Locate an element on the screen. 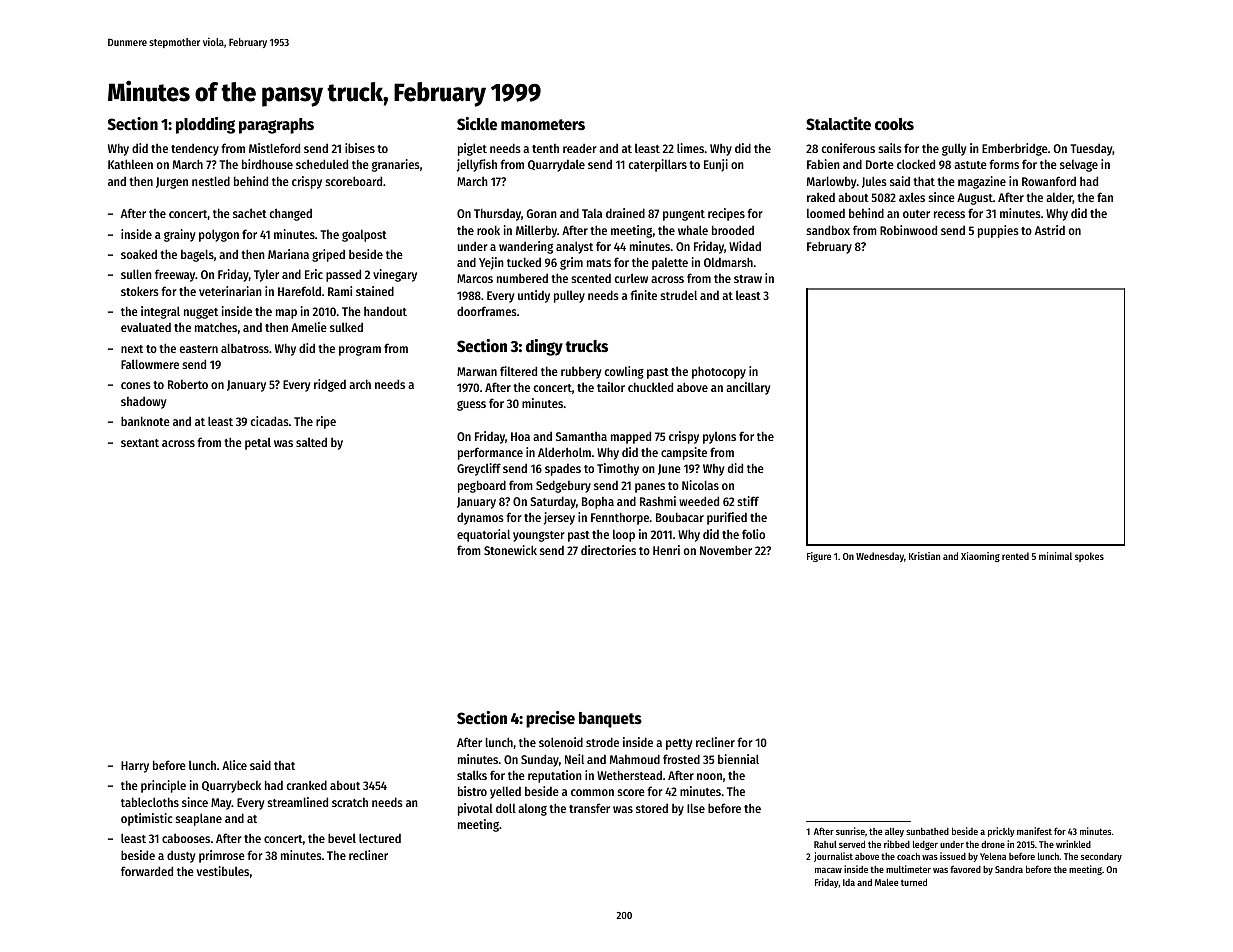 The image size is (1233, 952). eastern is located at coordinates (199, 349).
